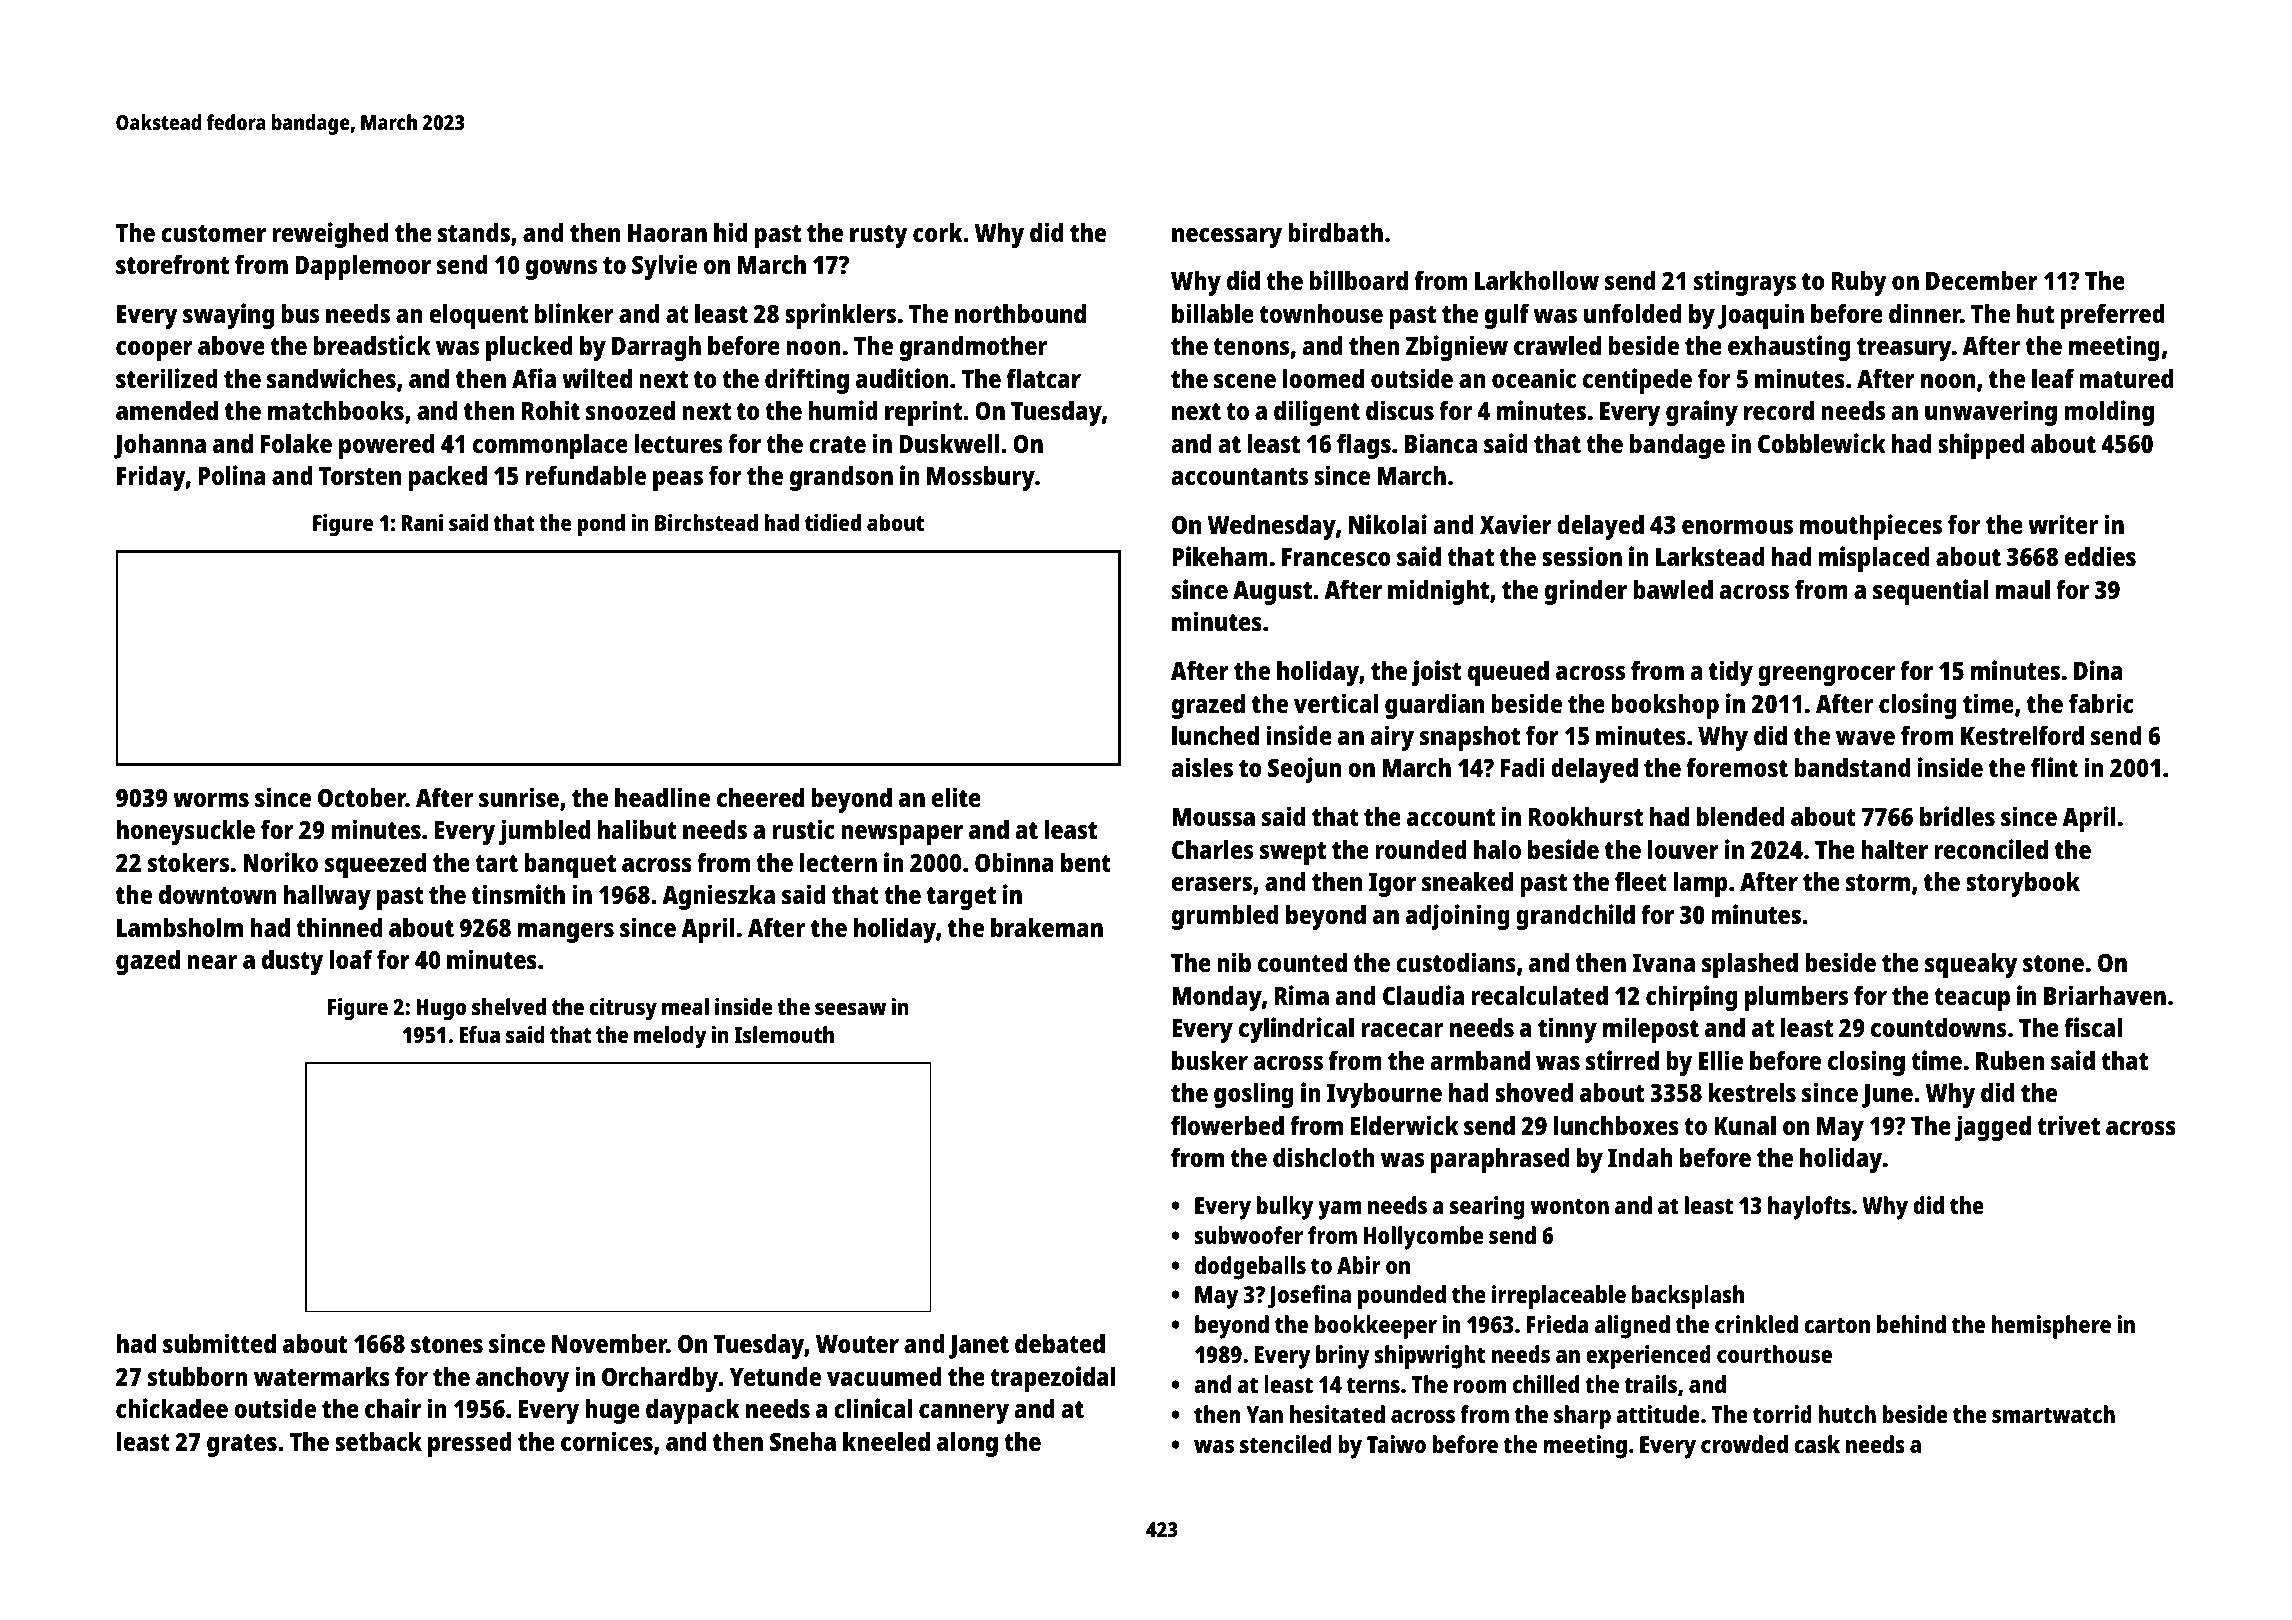 This image has width=2292, height=1620. What do you see at coordinates (1817, 1444) in the image?
I see `cask` at bounding box center [1817, 1444].
